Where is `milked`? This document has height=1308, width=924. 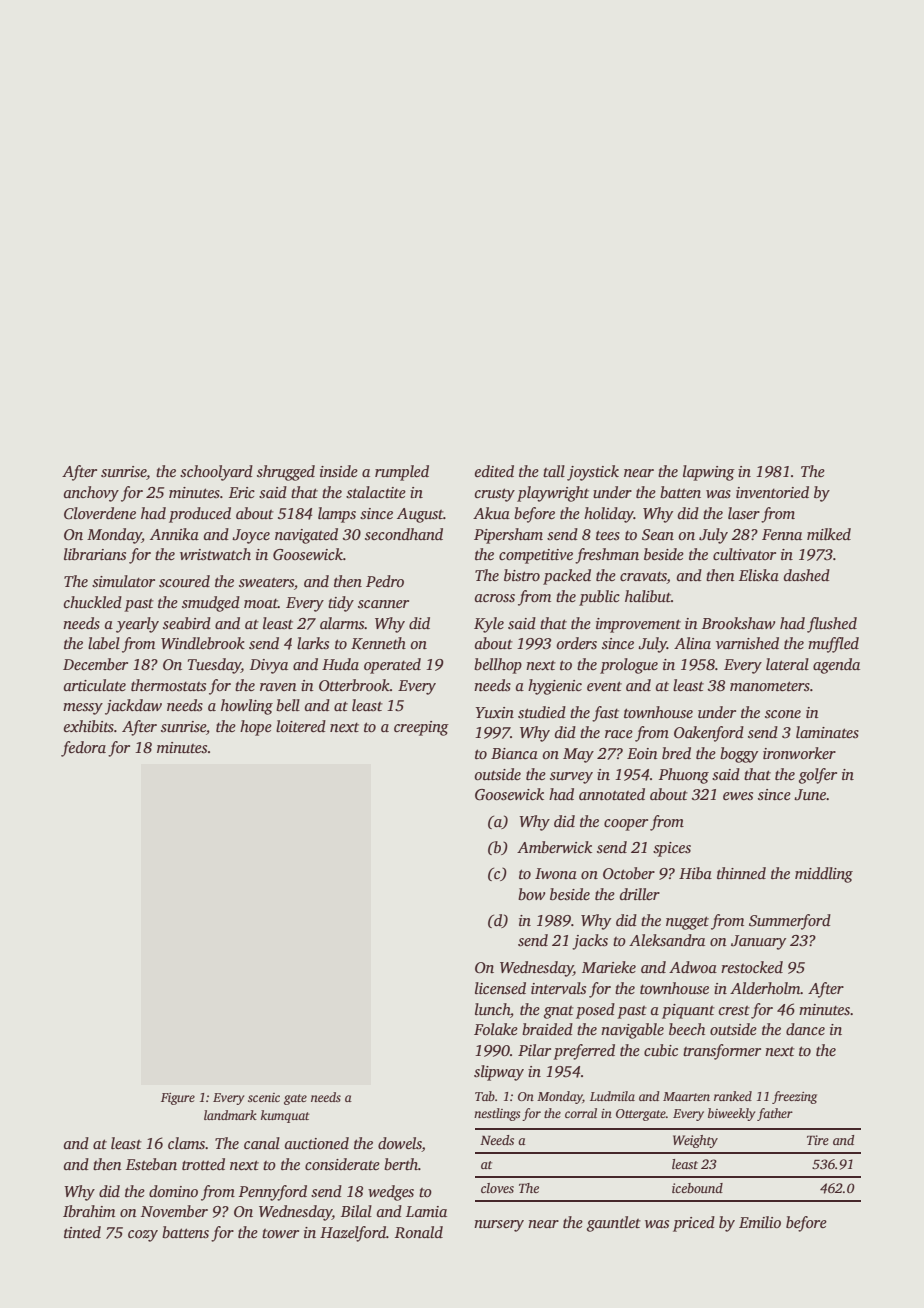
milked is located at coordinates (829, 534).
